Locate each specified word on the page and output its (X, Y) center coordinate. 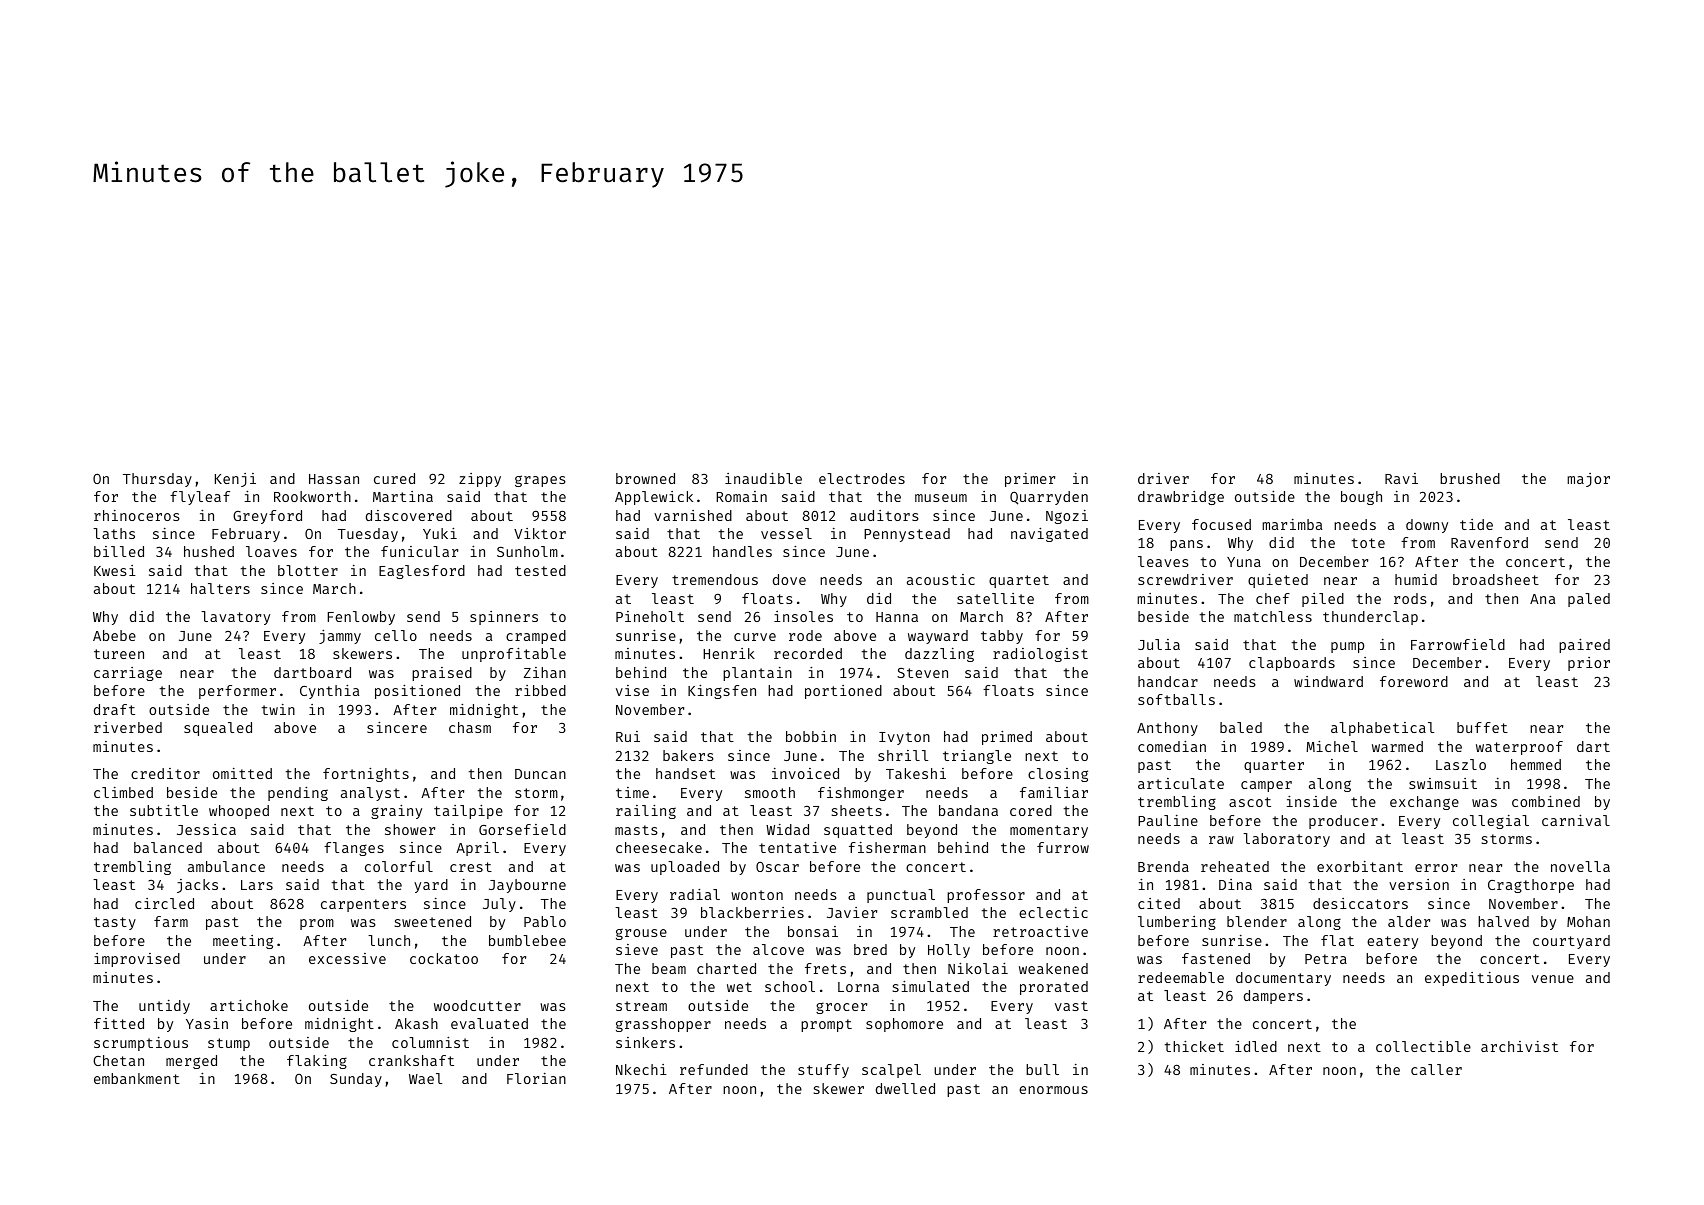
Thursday (157, 480)
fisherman (887, 847)
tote (1368, 543)
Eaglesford (422, 572)
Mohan (1588, 921)
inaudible (763, 478)
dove (789, 579)
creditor (165, 773)
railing (646, 812)
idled (1256, 1046)
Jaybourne (527, 886)
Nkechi (641, 1069)
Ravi (1401, 478)
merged (191, 1062)
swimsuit (1443, 783)
